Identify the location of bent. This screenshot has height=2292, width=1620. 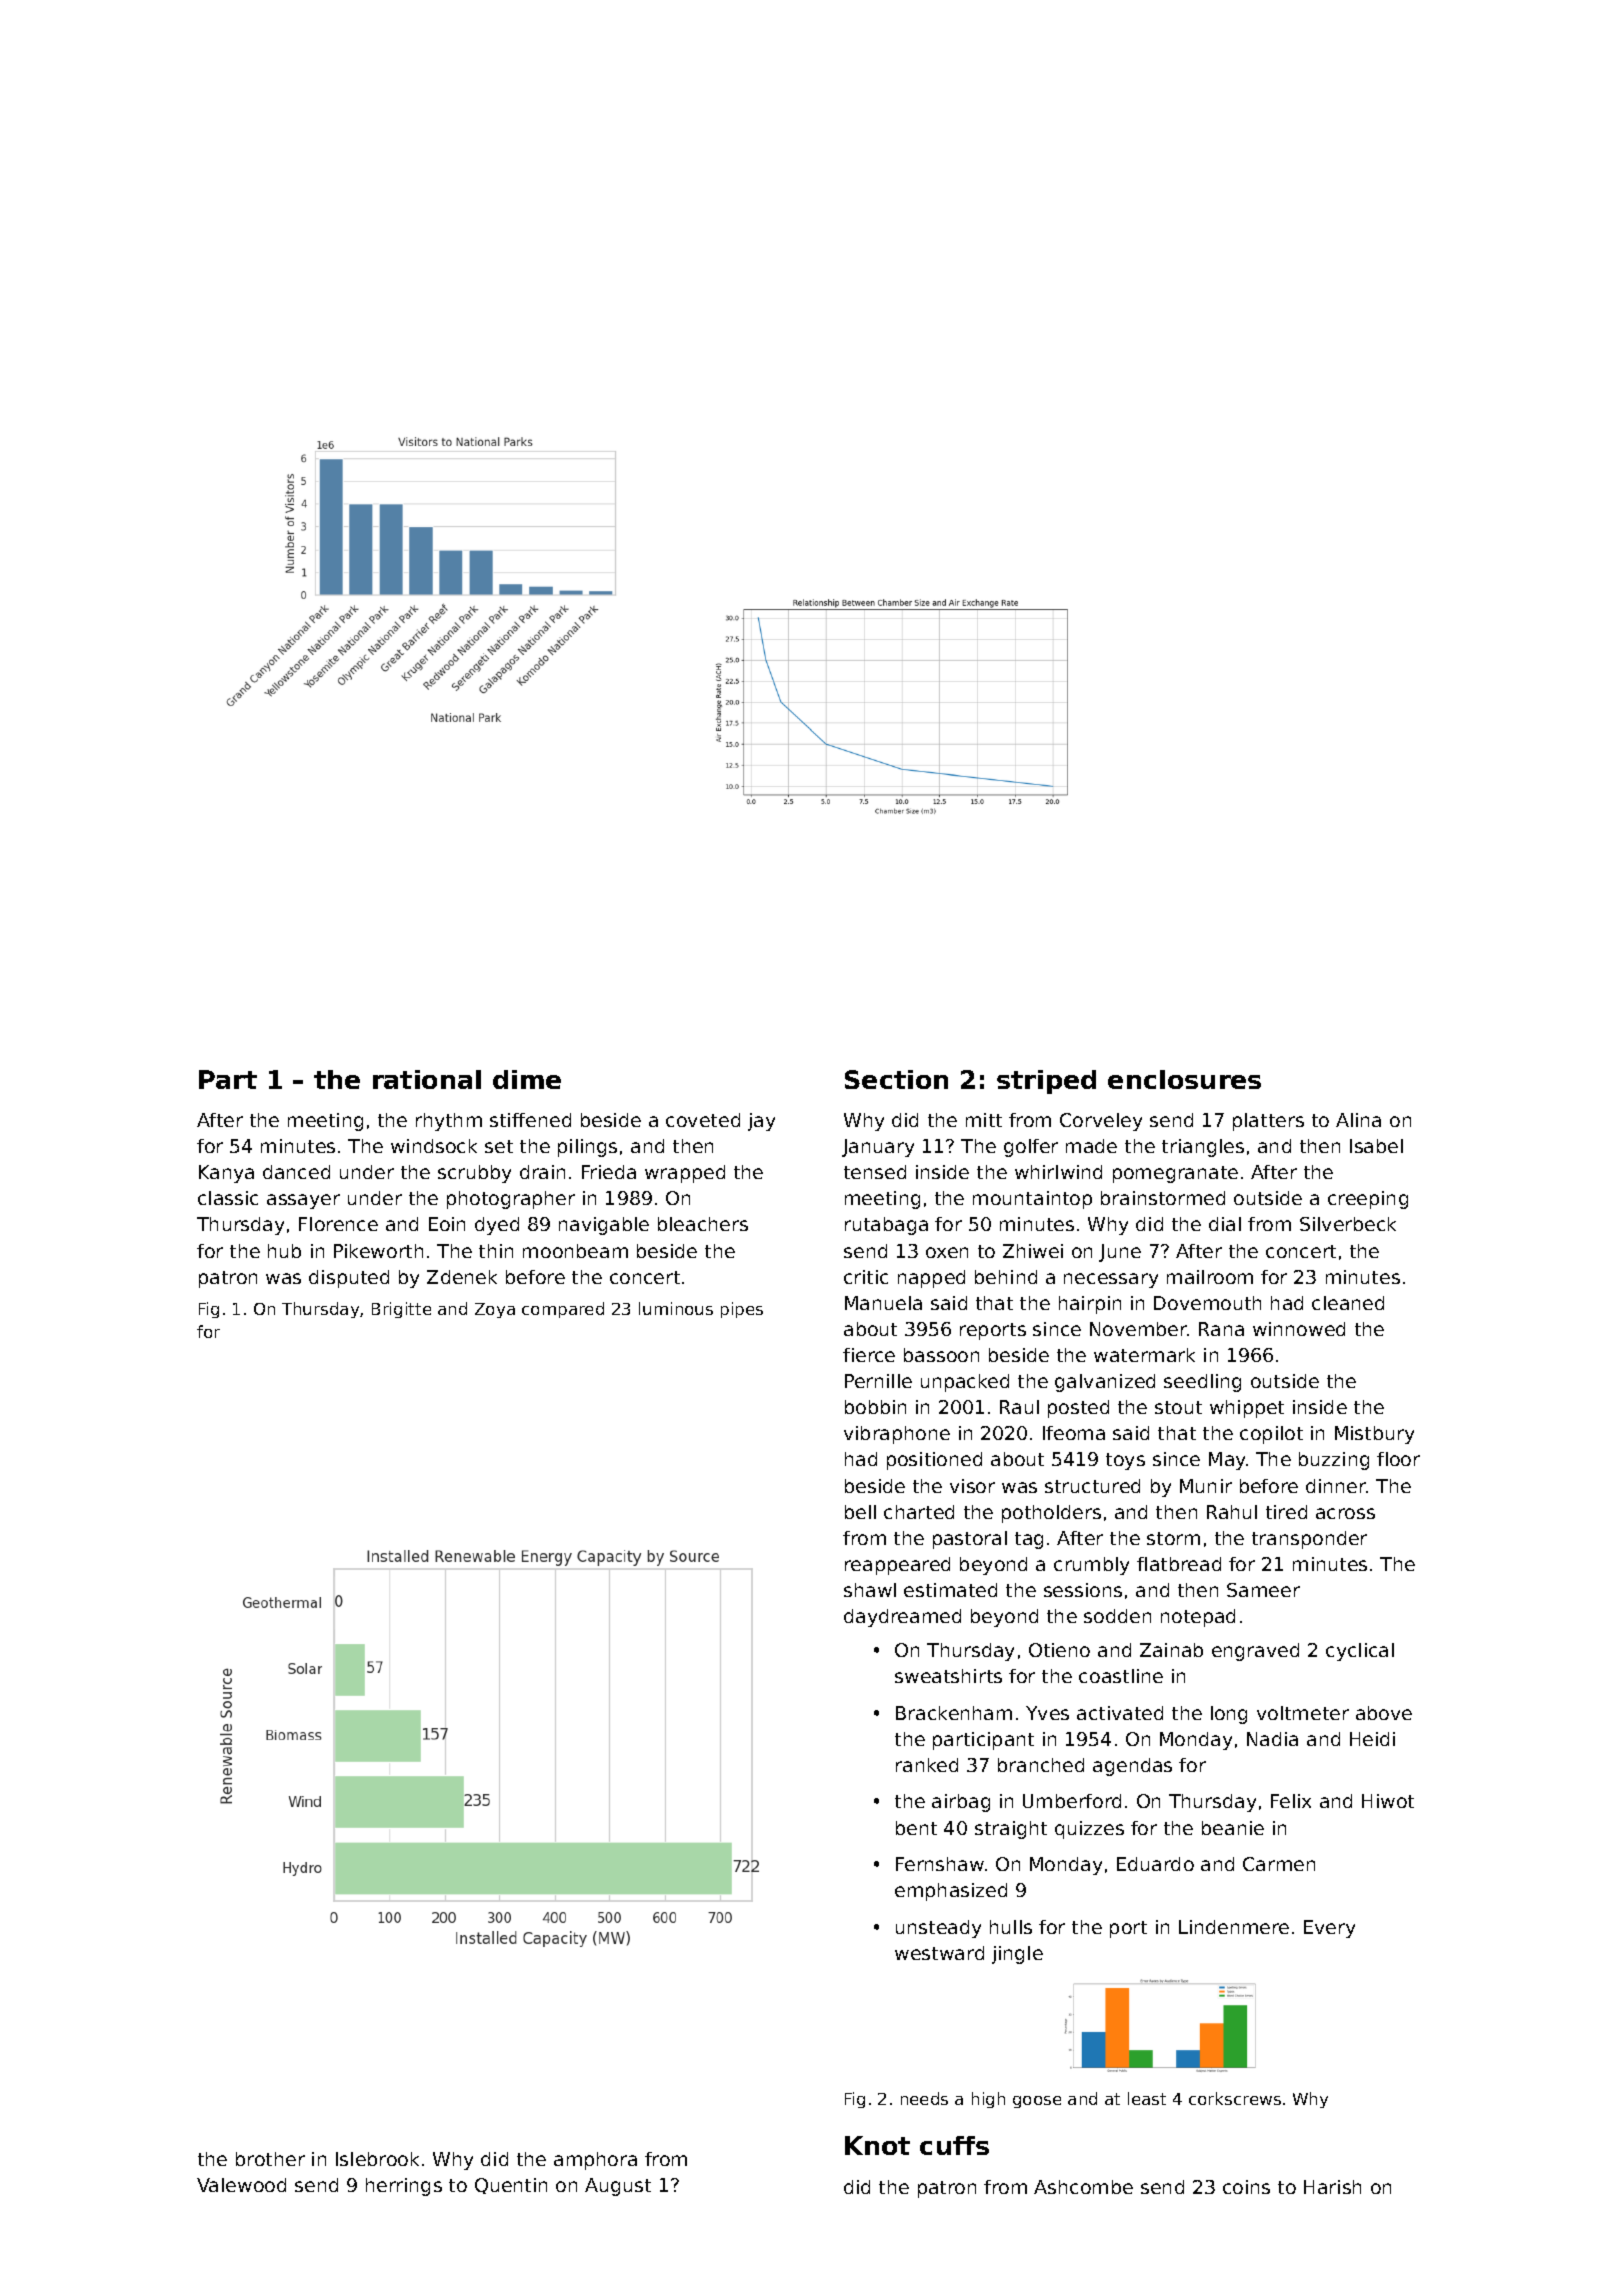
(916, 1828).
